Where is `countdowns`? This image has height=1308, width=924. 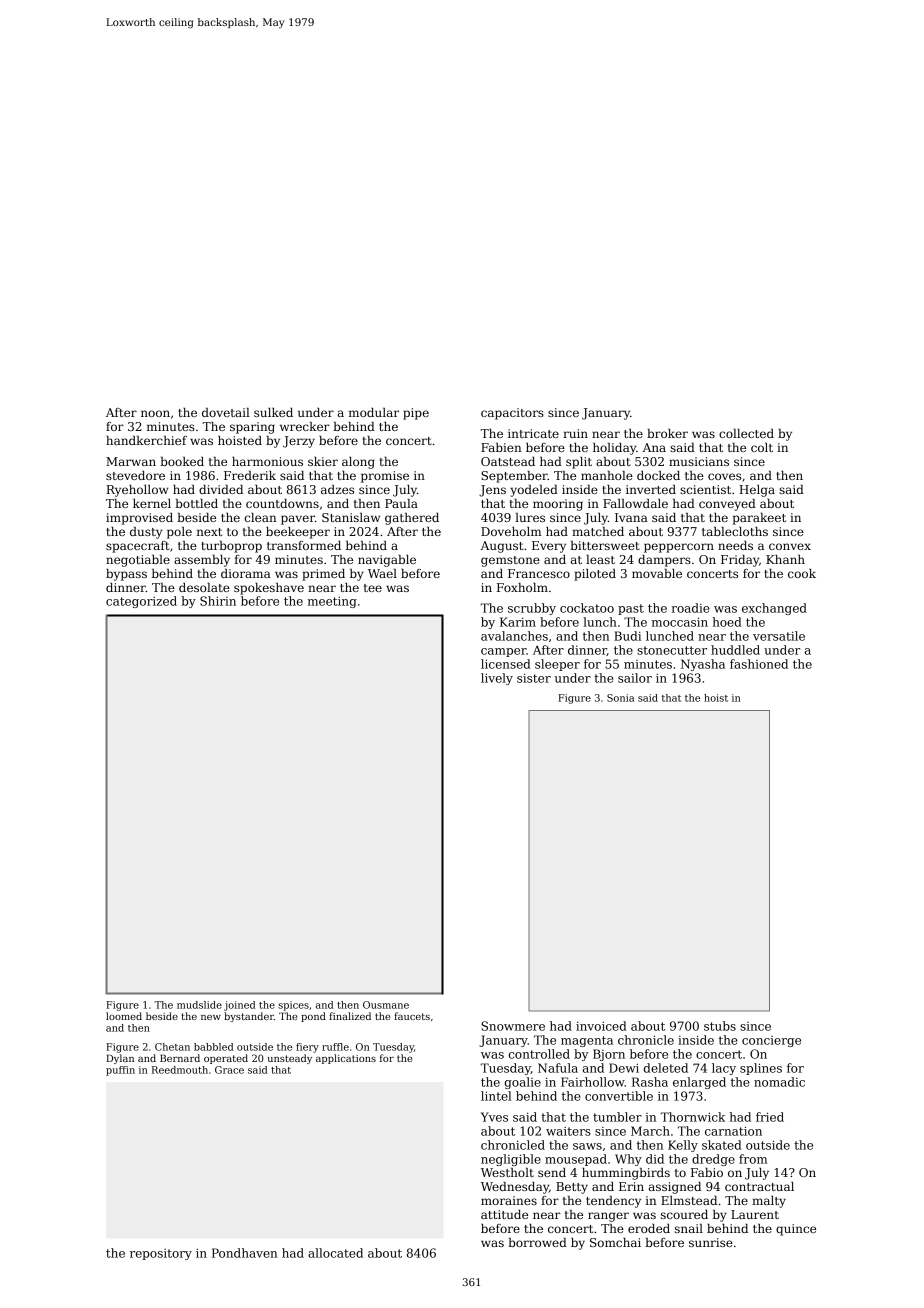 countdowns is located at coordinates (282, 503).
